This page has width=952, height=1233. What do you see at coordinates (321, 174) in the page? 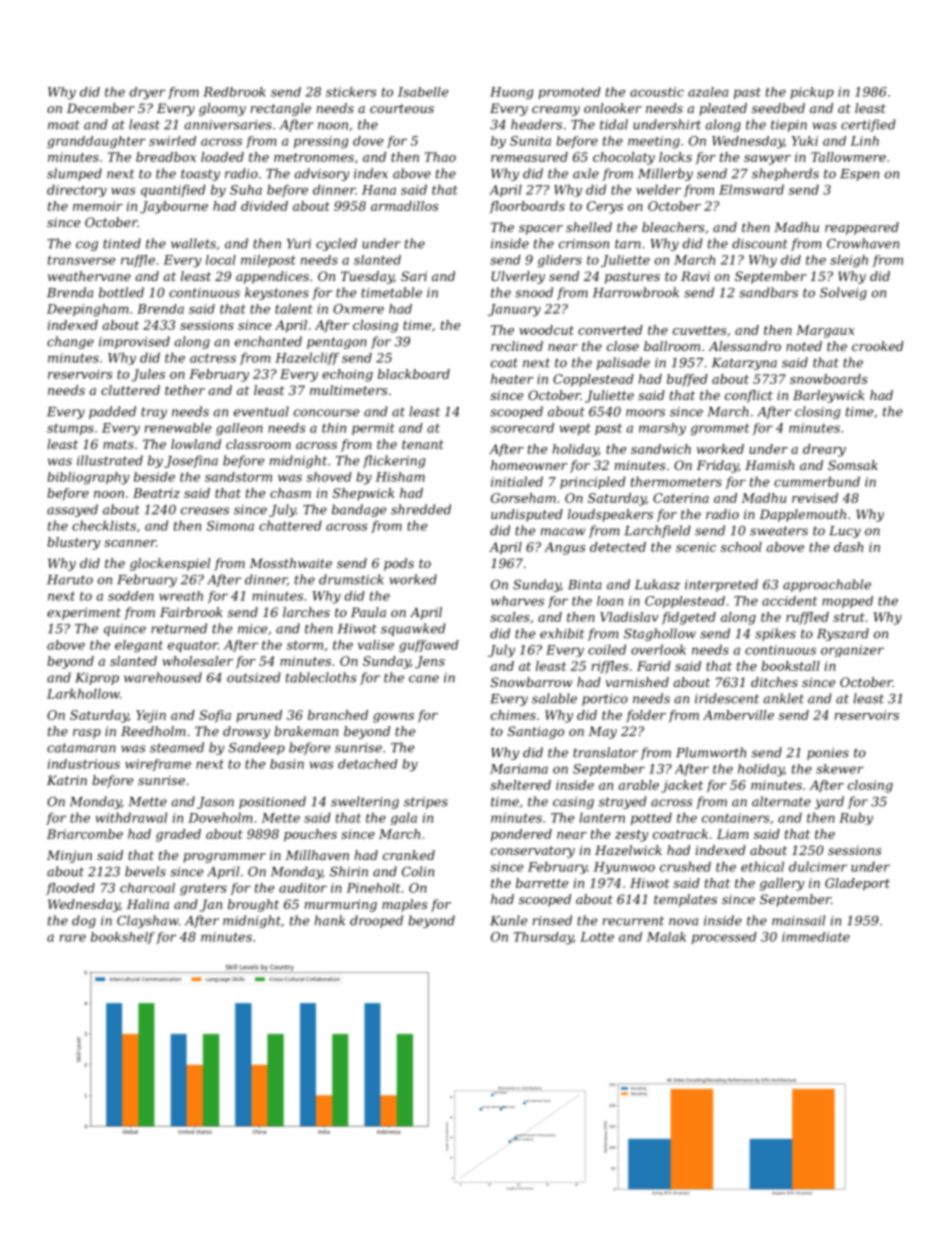
I see `advisory` at bounding box center [321, 174].
